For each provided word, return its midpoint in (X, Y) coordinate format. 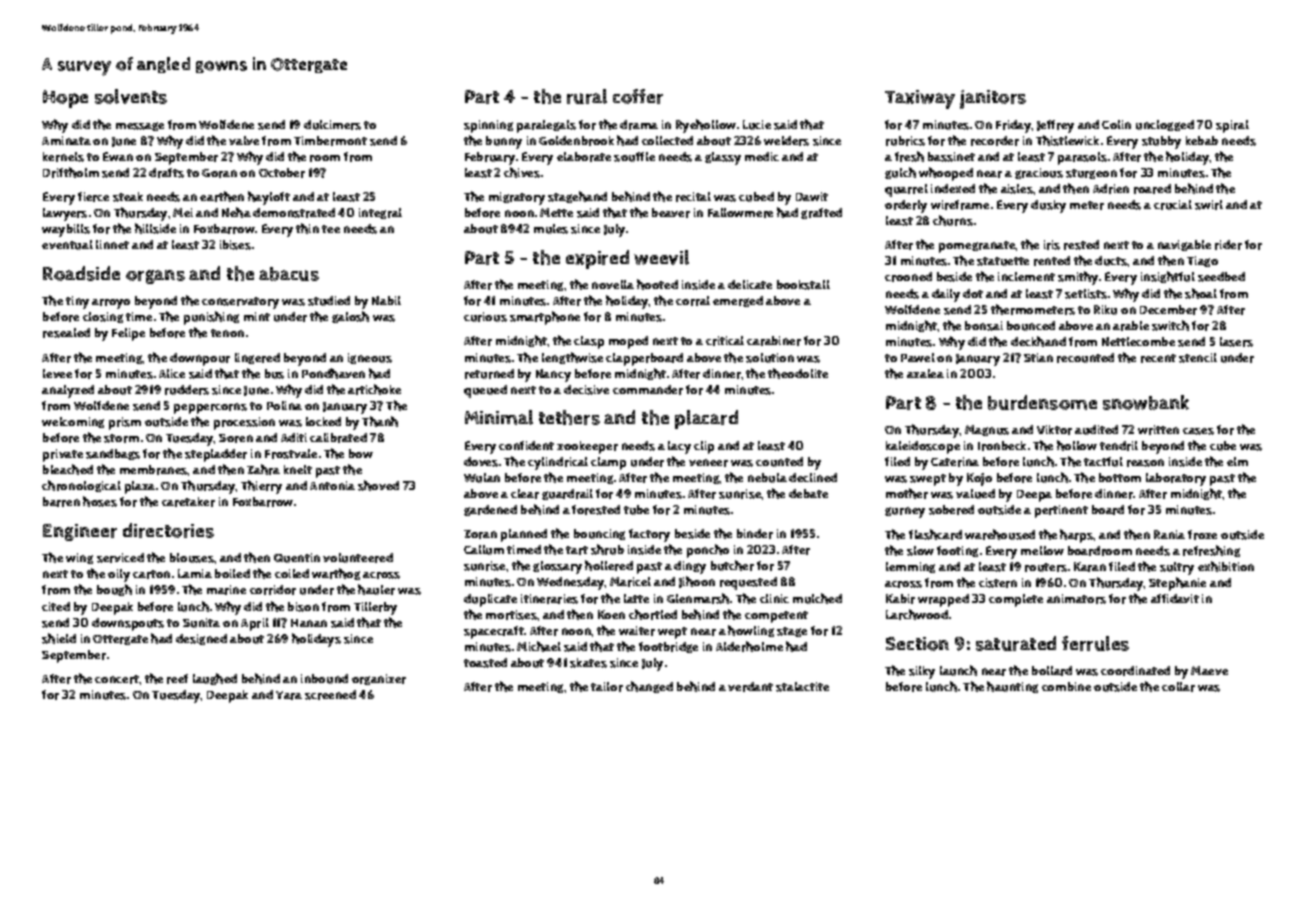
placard (706, 419)
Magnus (987, 430)
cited (56, 606)
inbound (324, 679)
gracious (1039, 173)
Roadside (81, 273)
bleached (68, 469)
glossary (557, 567)
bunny (504, 142)
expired (597, 259)
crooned (908, 277)
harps (1077, 536)
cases (1198, 431)
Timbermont (330, 141)
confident (526, 445)
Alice (172, 373)
